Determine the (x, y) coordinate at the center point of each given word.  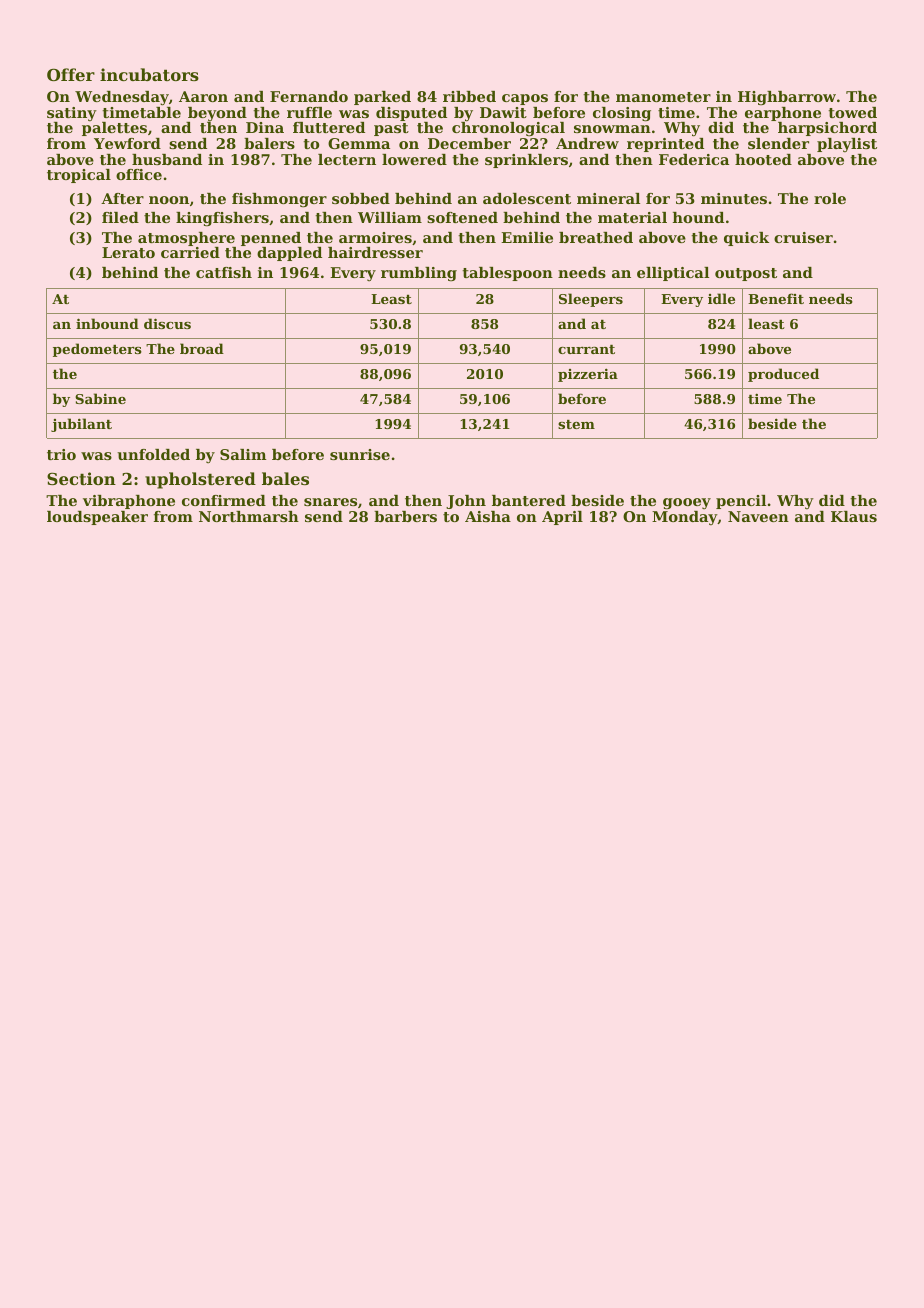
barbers (405, 516)
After (122, 198)
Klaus (854, 516)
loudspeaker (97, 518)
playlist (847, 145)
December (469, 143)
